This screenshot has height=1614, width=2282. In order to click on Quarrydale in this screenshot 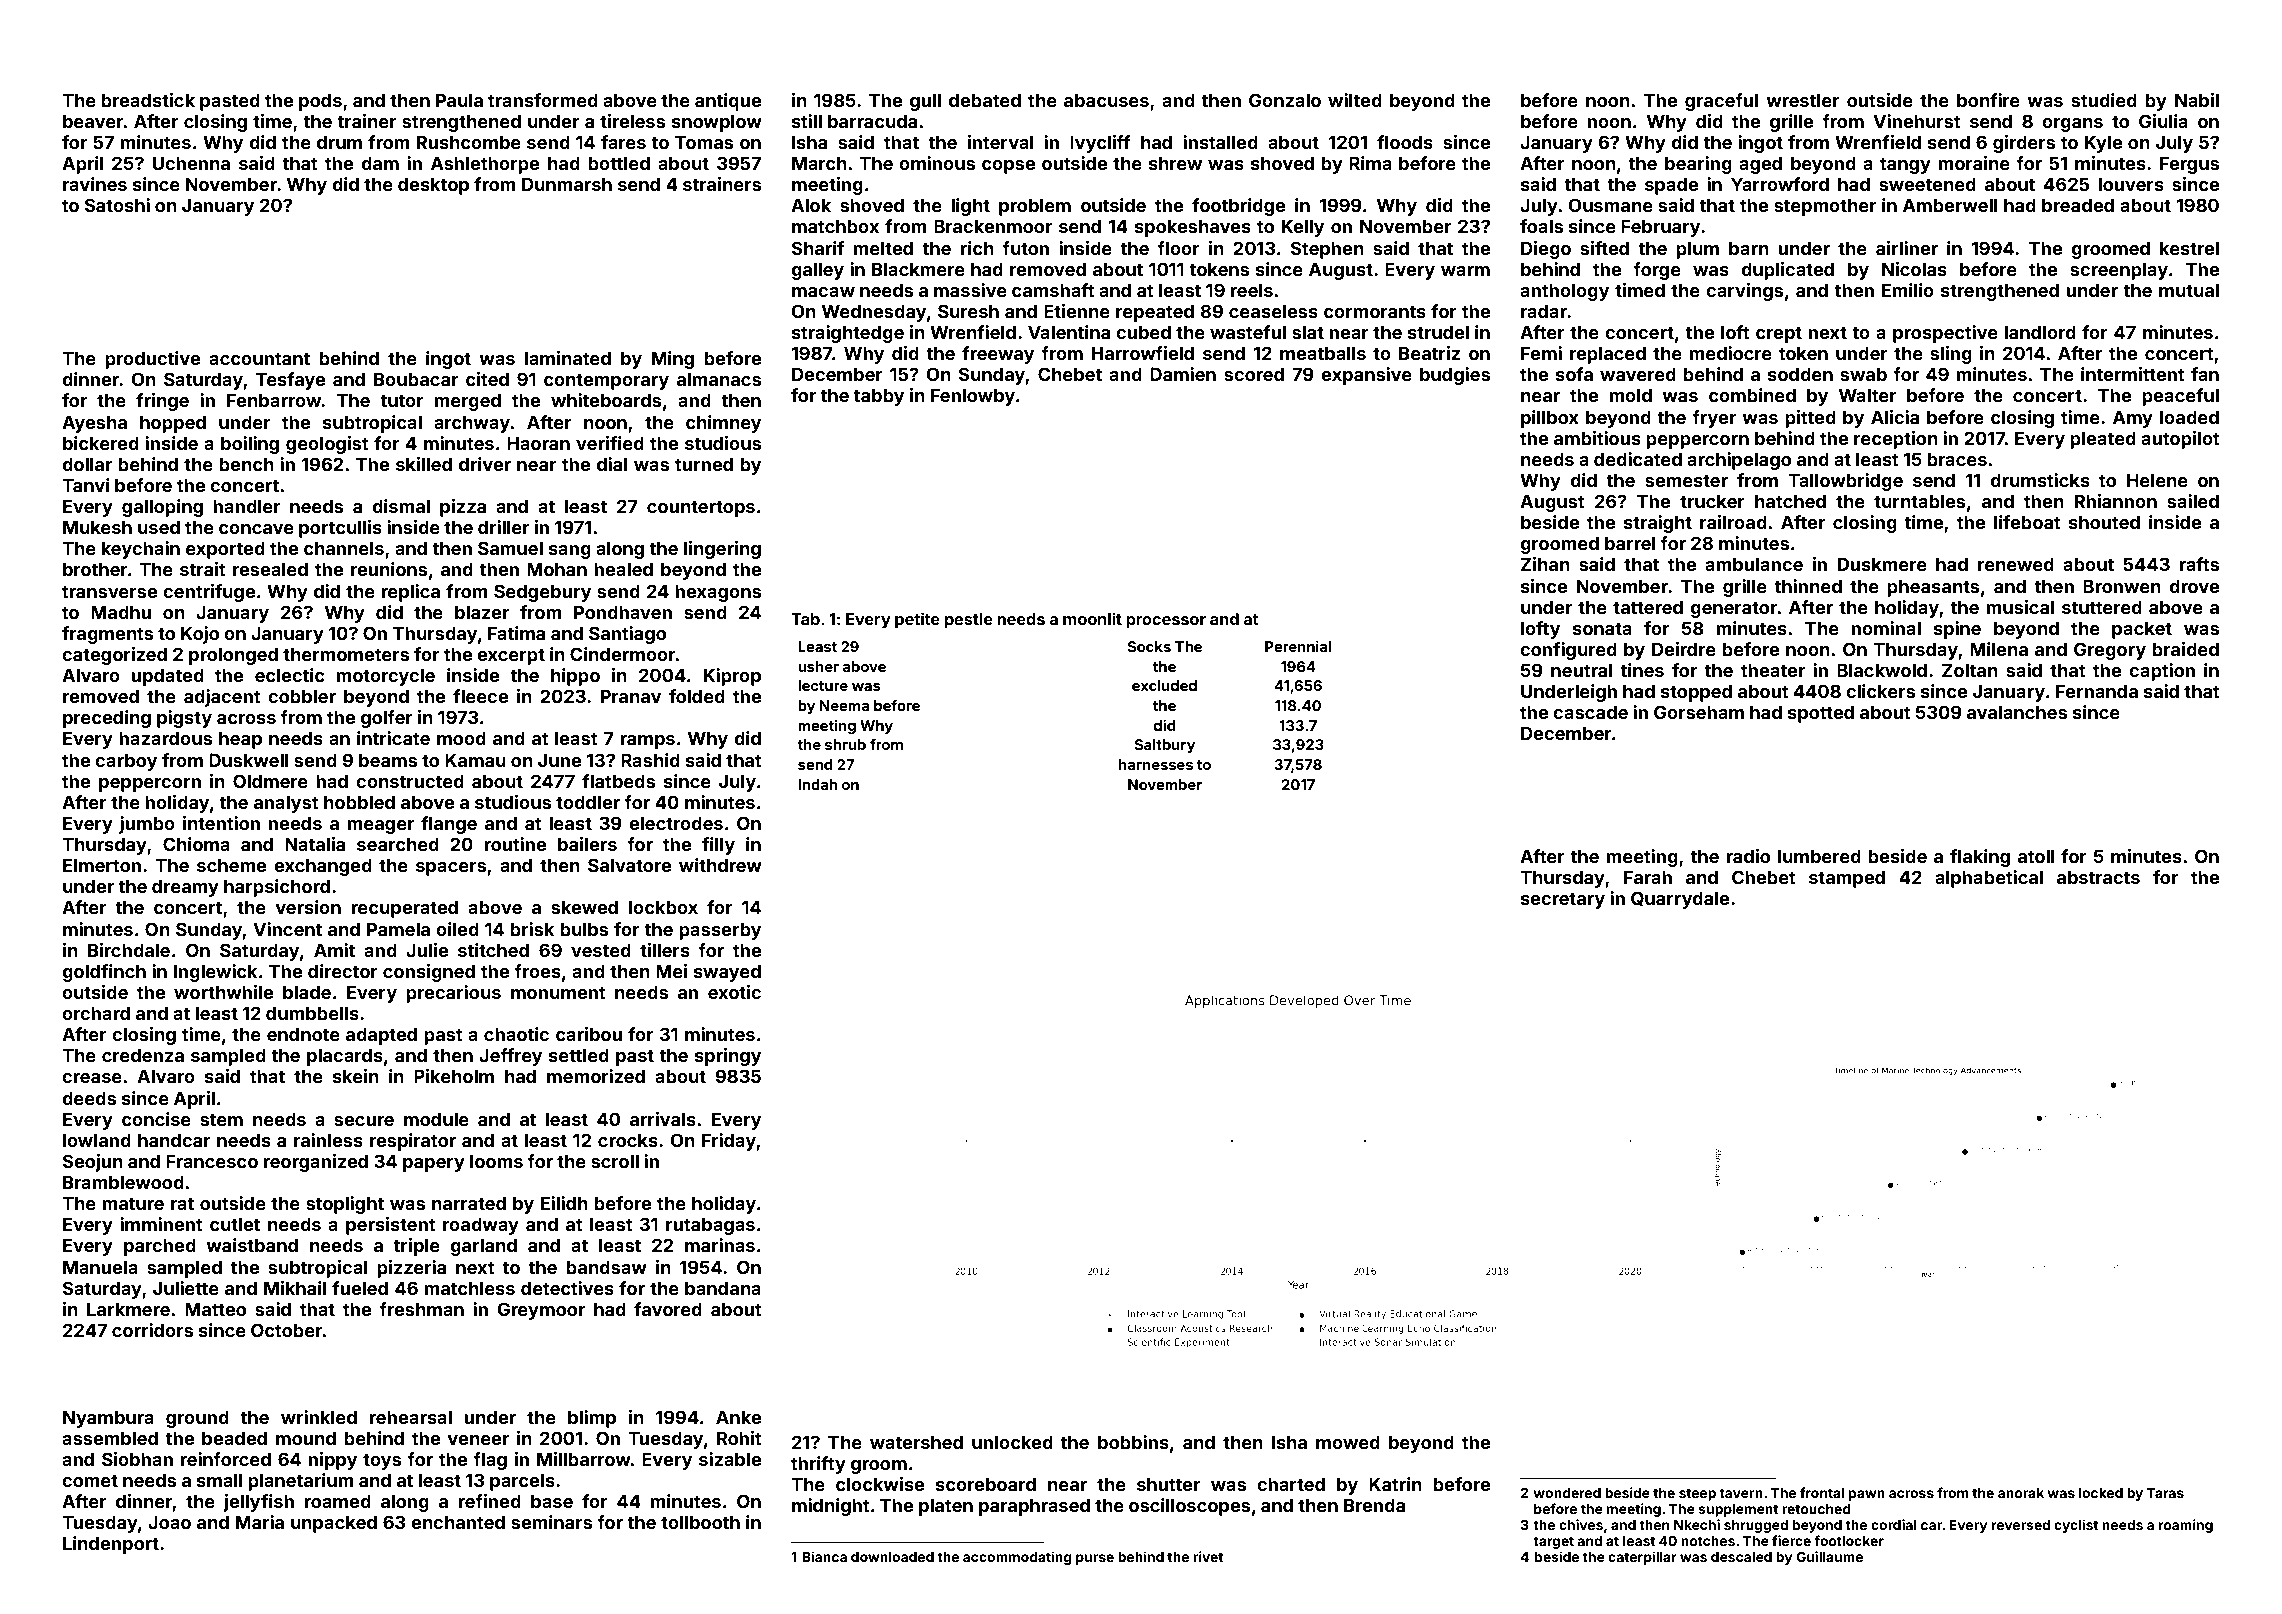, I will do `click(1680, 900)`.
